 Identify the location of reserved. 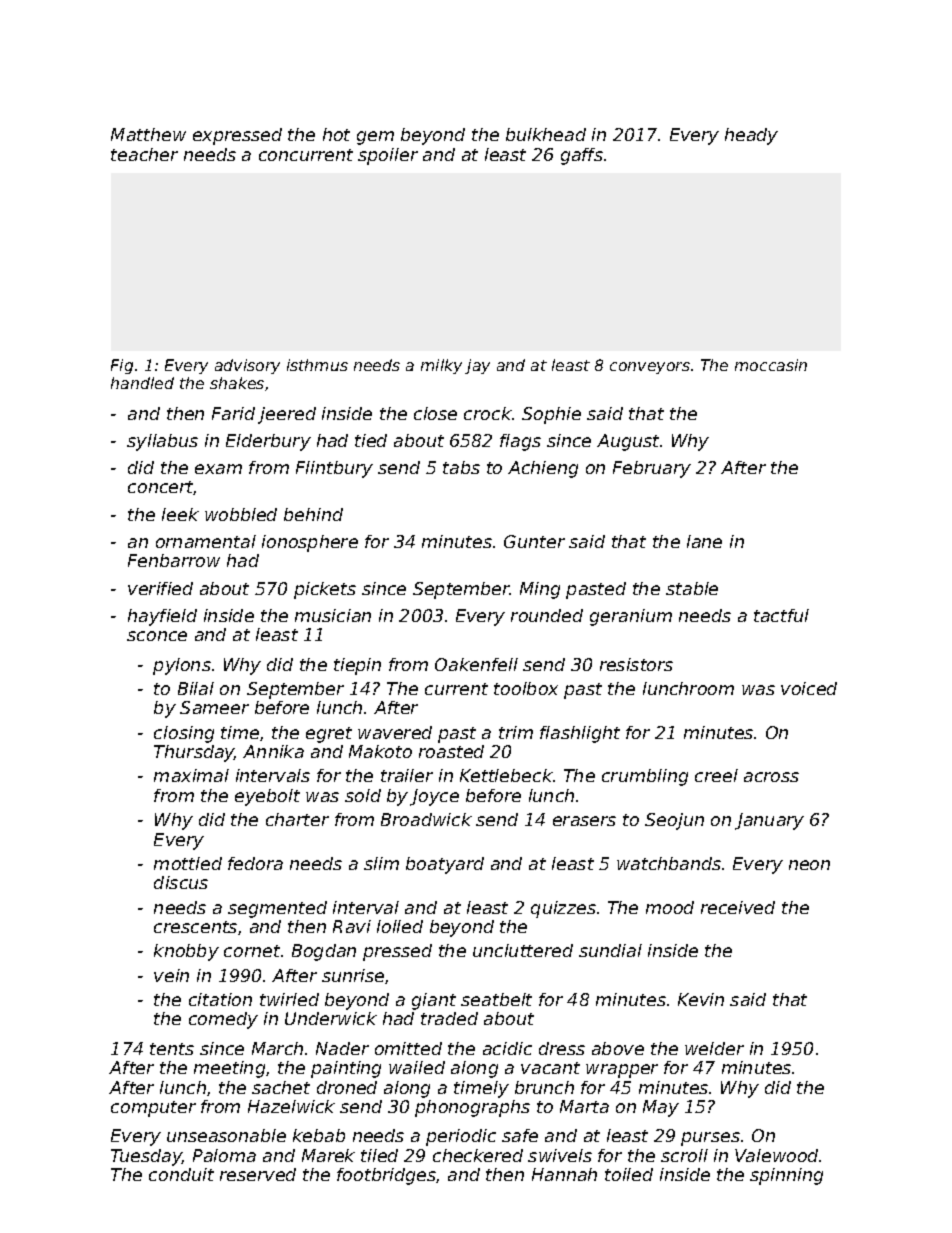
(258, 1174).
